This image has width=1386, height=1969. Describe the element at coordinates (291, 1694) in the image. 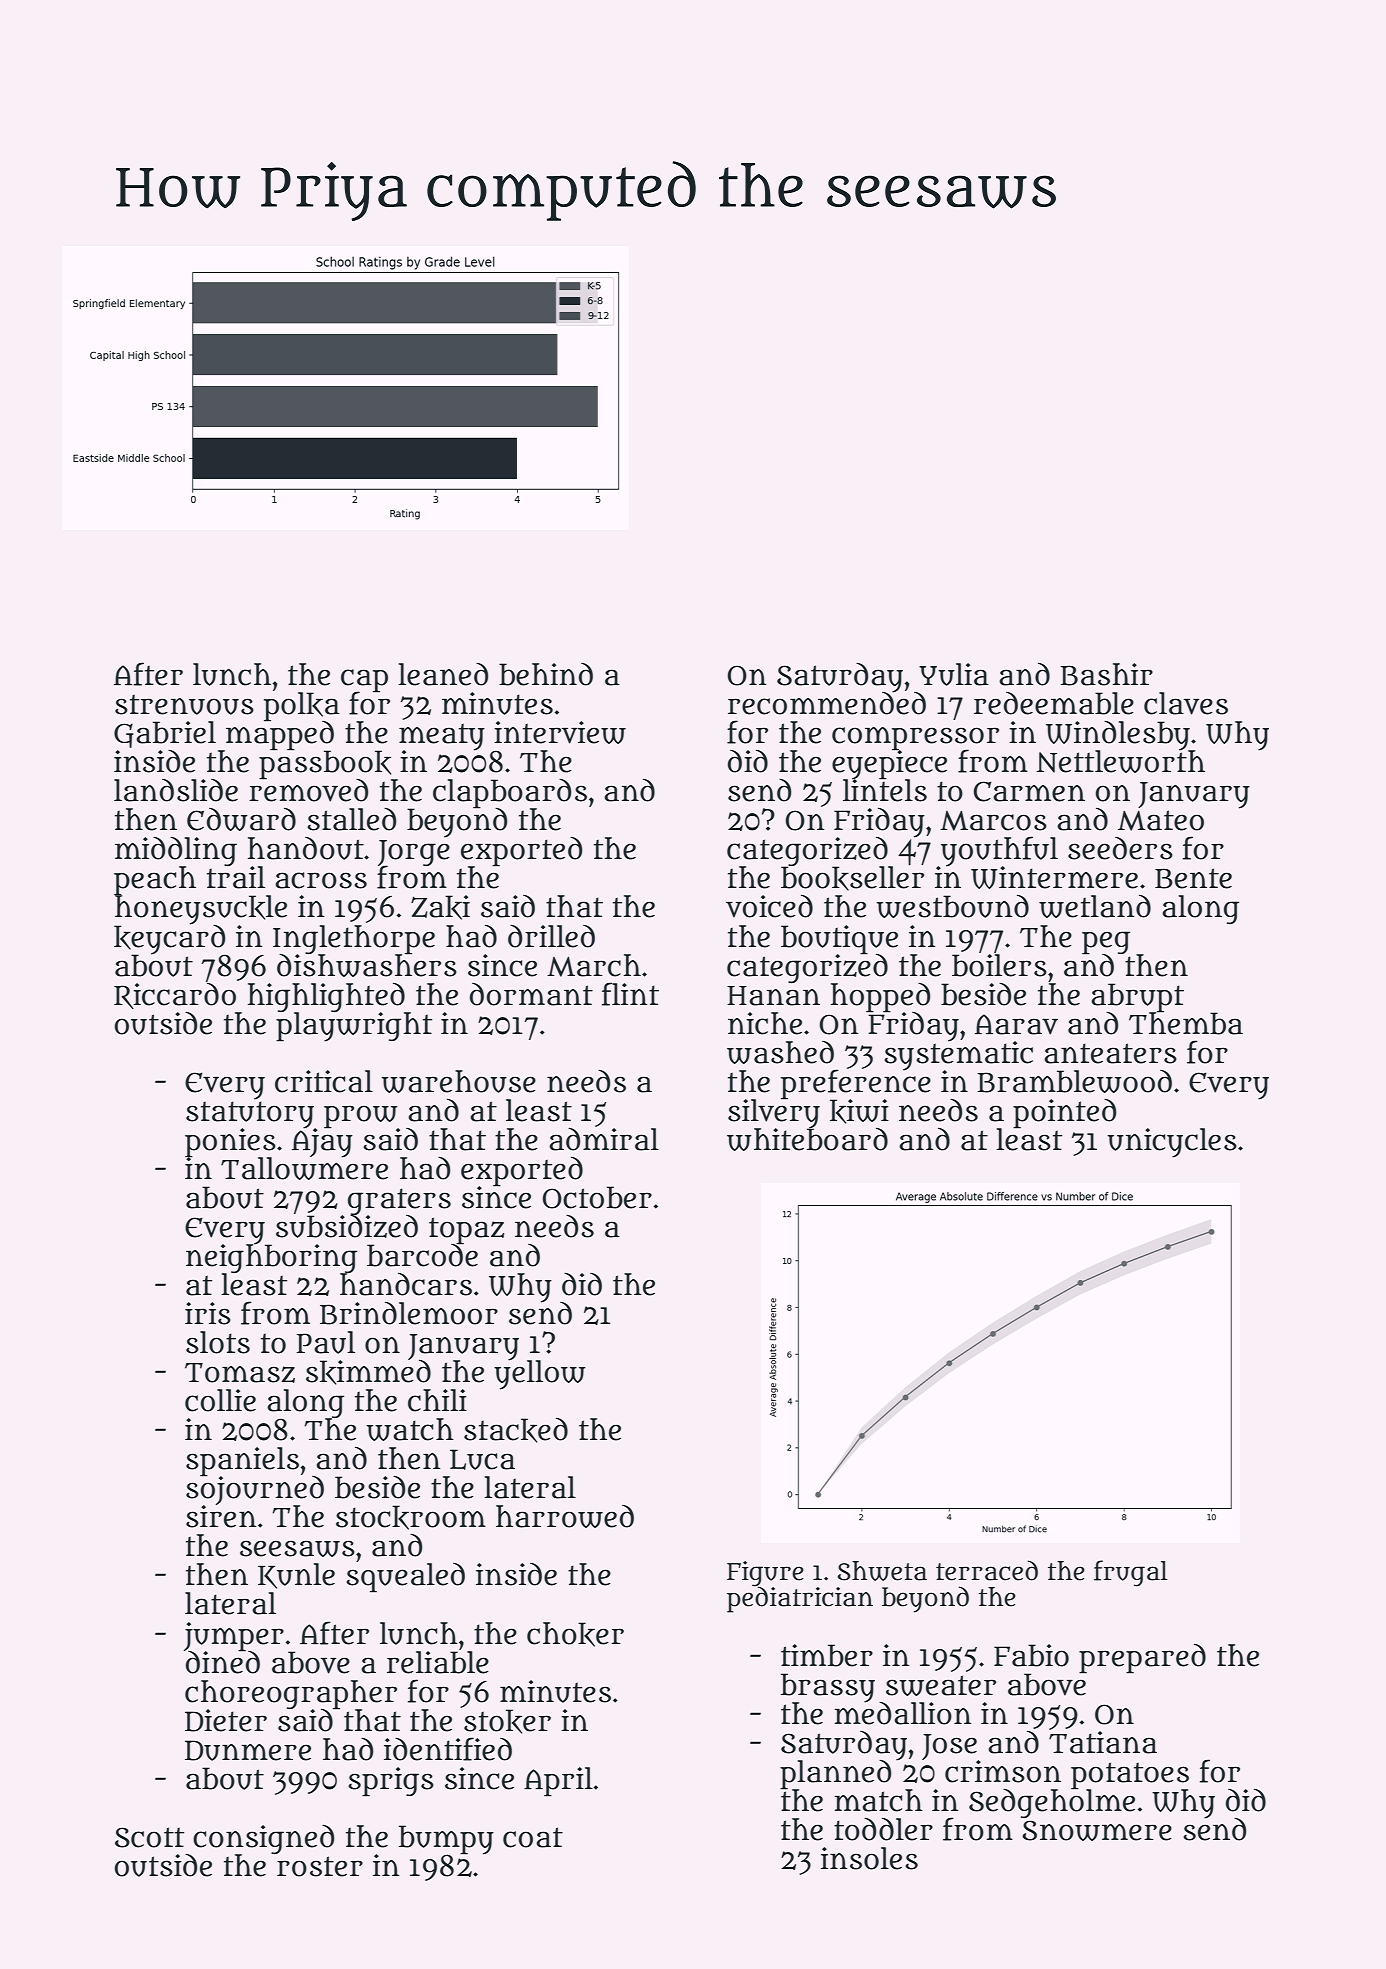

I see `choreographer` at that location.
